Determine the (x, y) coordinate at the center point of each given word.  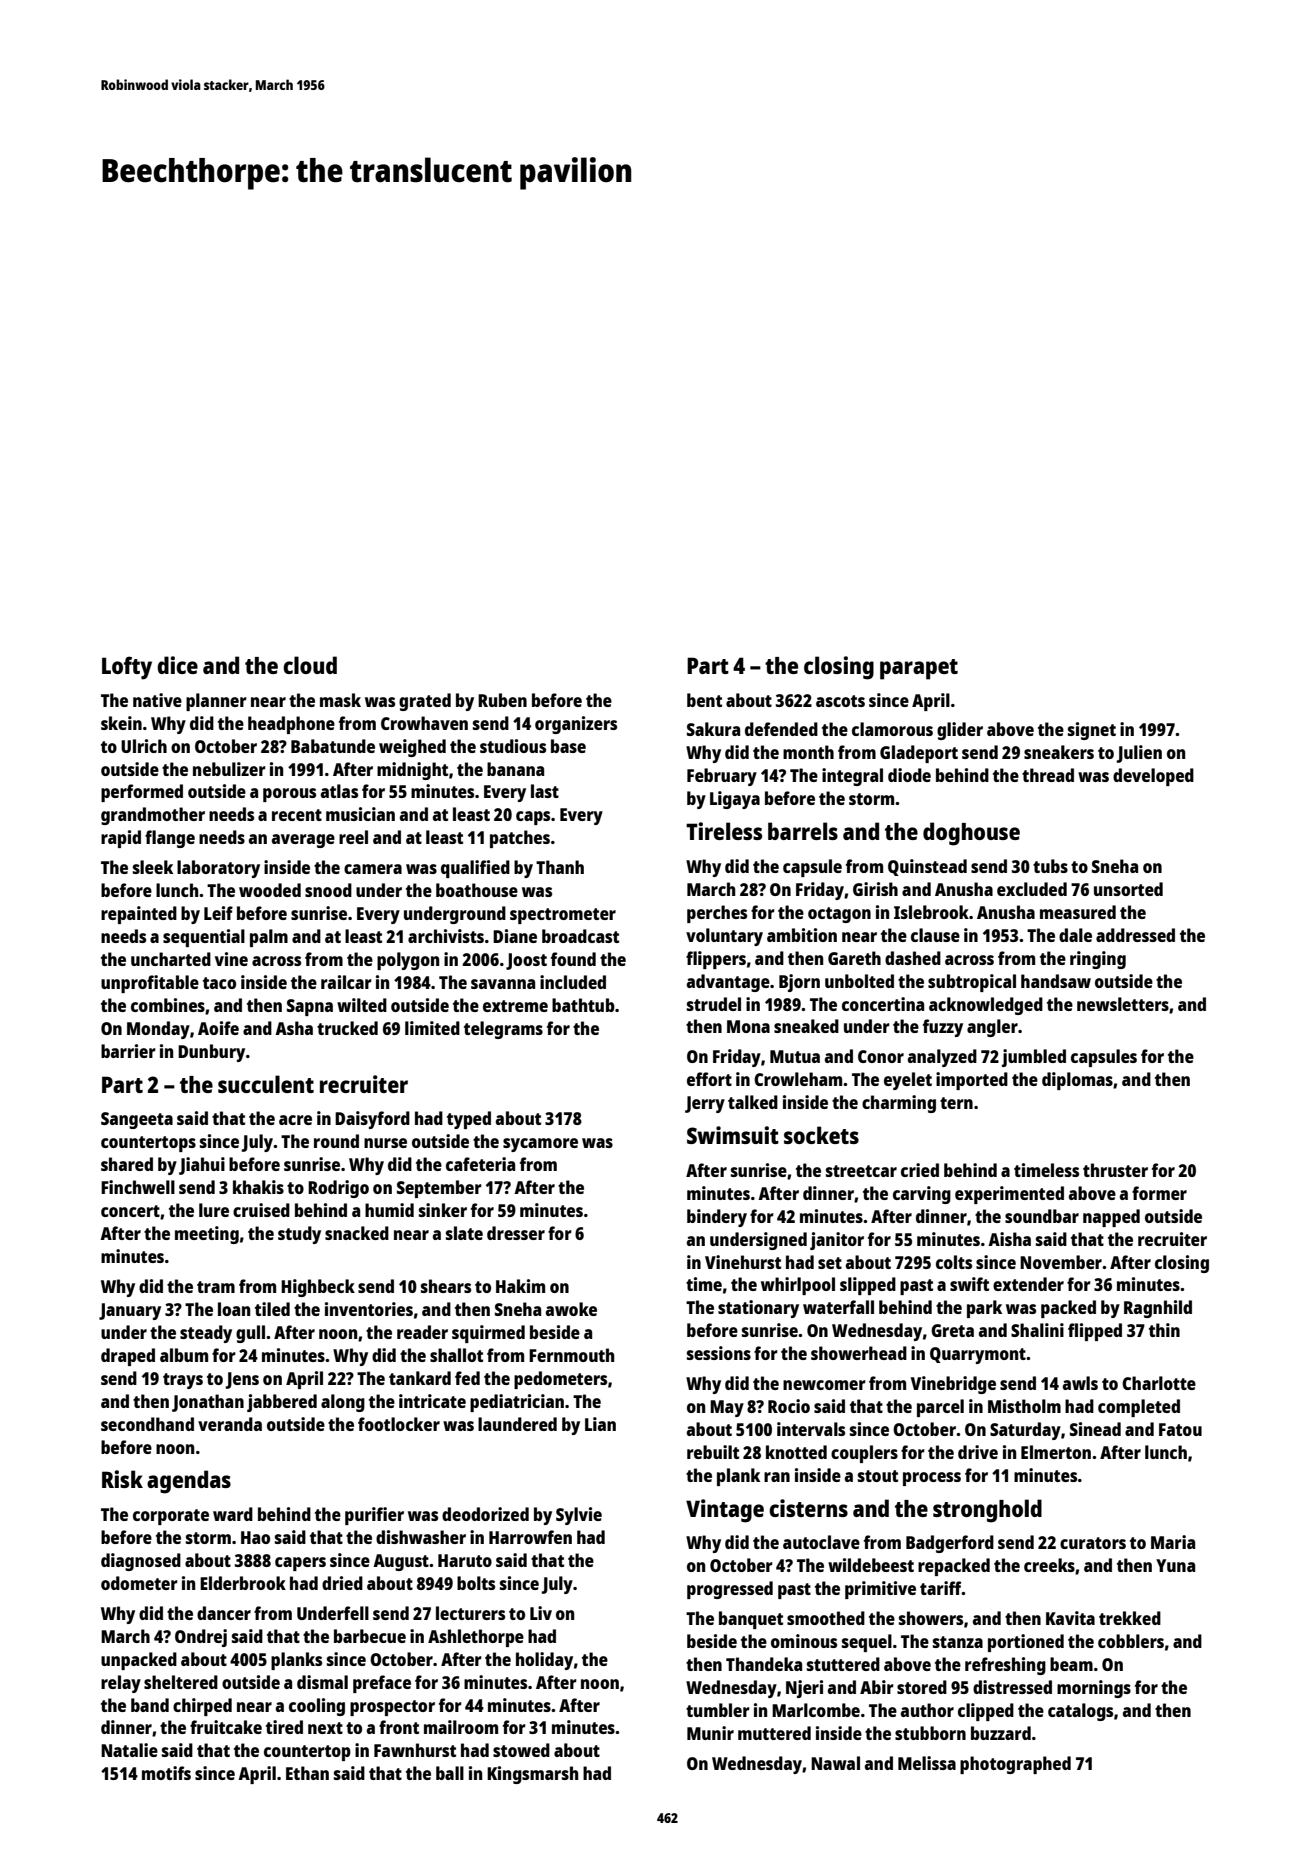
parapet (919, 669)
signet (1092, 731)
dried (342, 1583)
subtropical (972, 983)
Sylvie (579, 1516)
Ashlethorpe (476, 1638)
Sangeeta (137, 1120)
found (573, 959)
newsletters (1123, 1004)
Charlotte (1159, 1383)
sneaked (806, 1026)
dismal (322, 1682)
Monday (158, 1030)
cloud (310, 665)
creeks (1049, 1565)
